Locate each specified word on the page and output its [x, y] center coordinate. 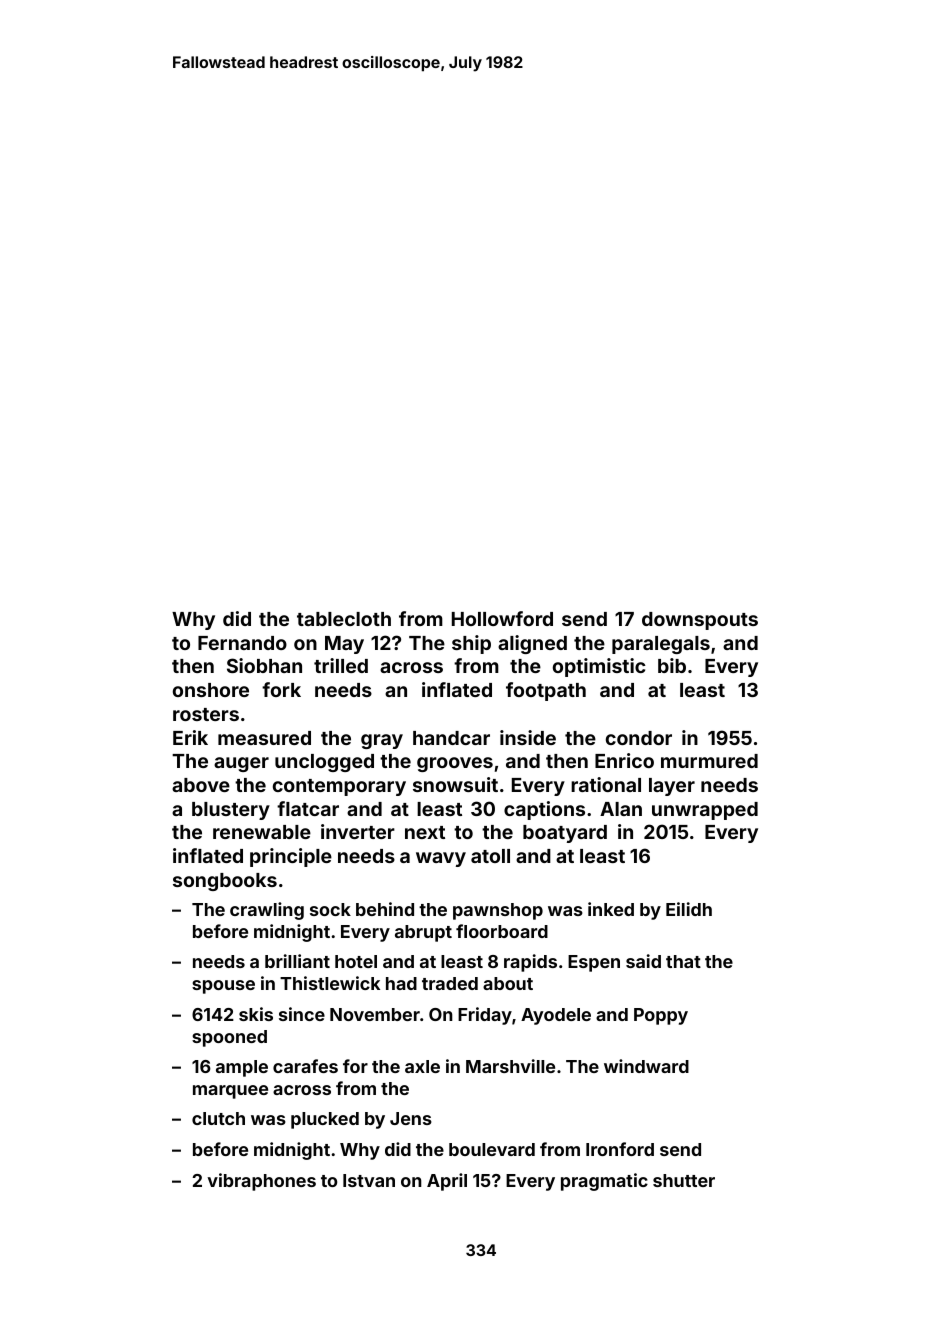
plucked [325, 1120]
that [683, 961]
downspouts [700, 621]
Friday [485, 1016]
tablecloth [344, 619]
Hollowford [502, 618]
